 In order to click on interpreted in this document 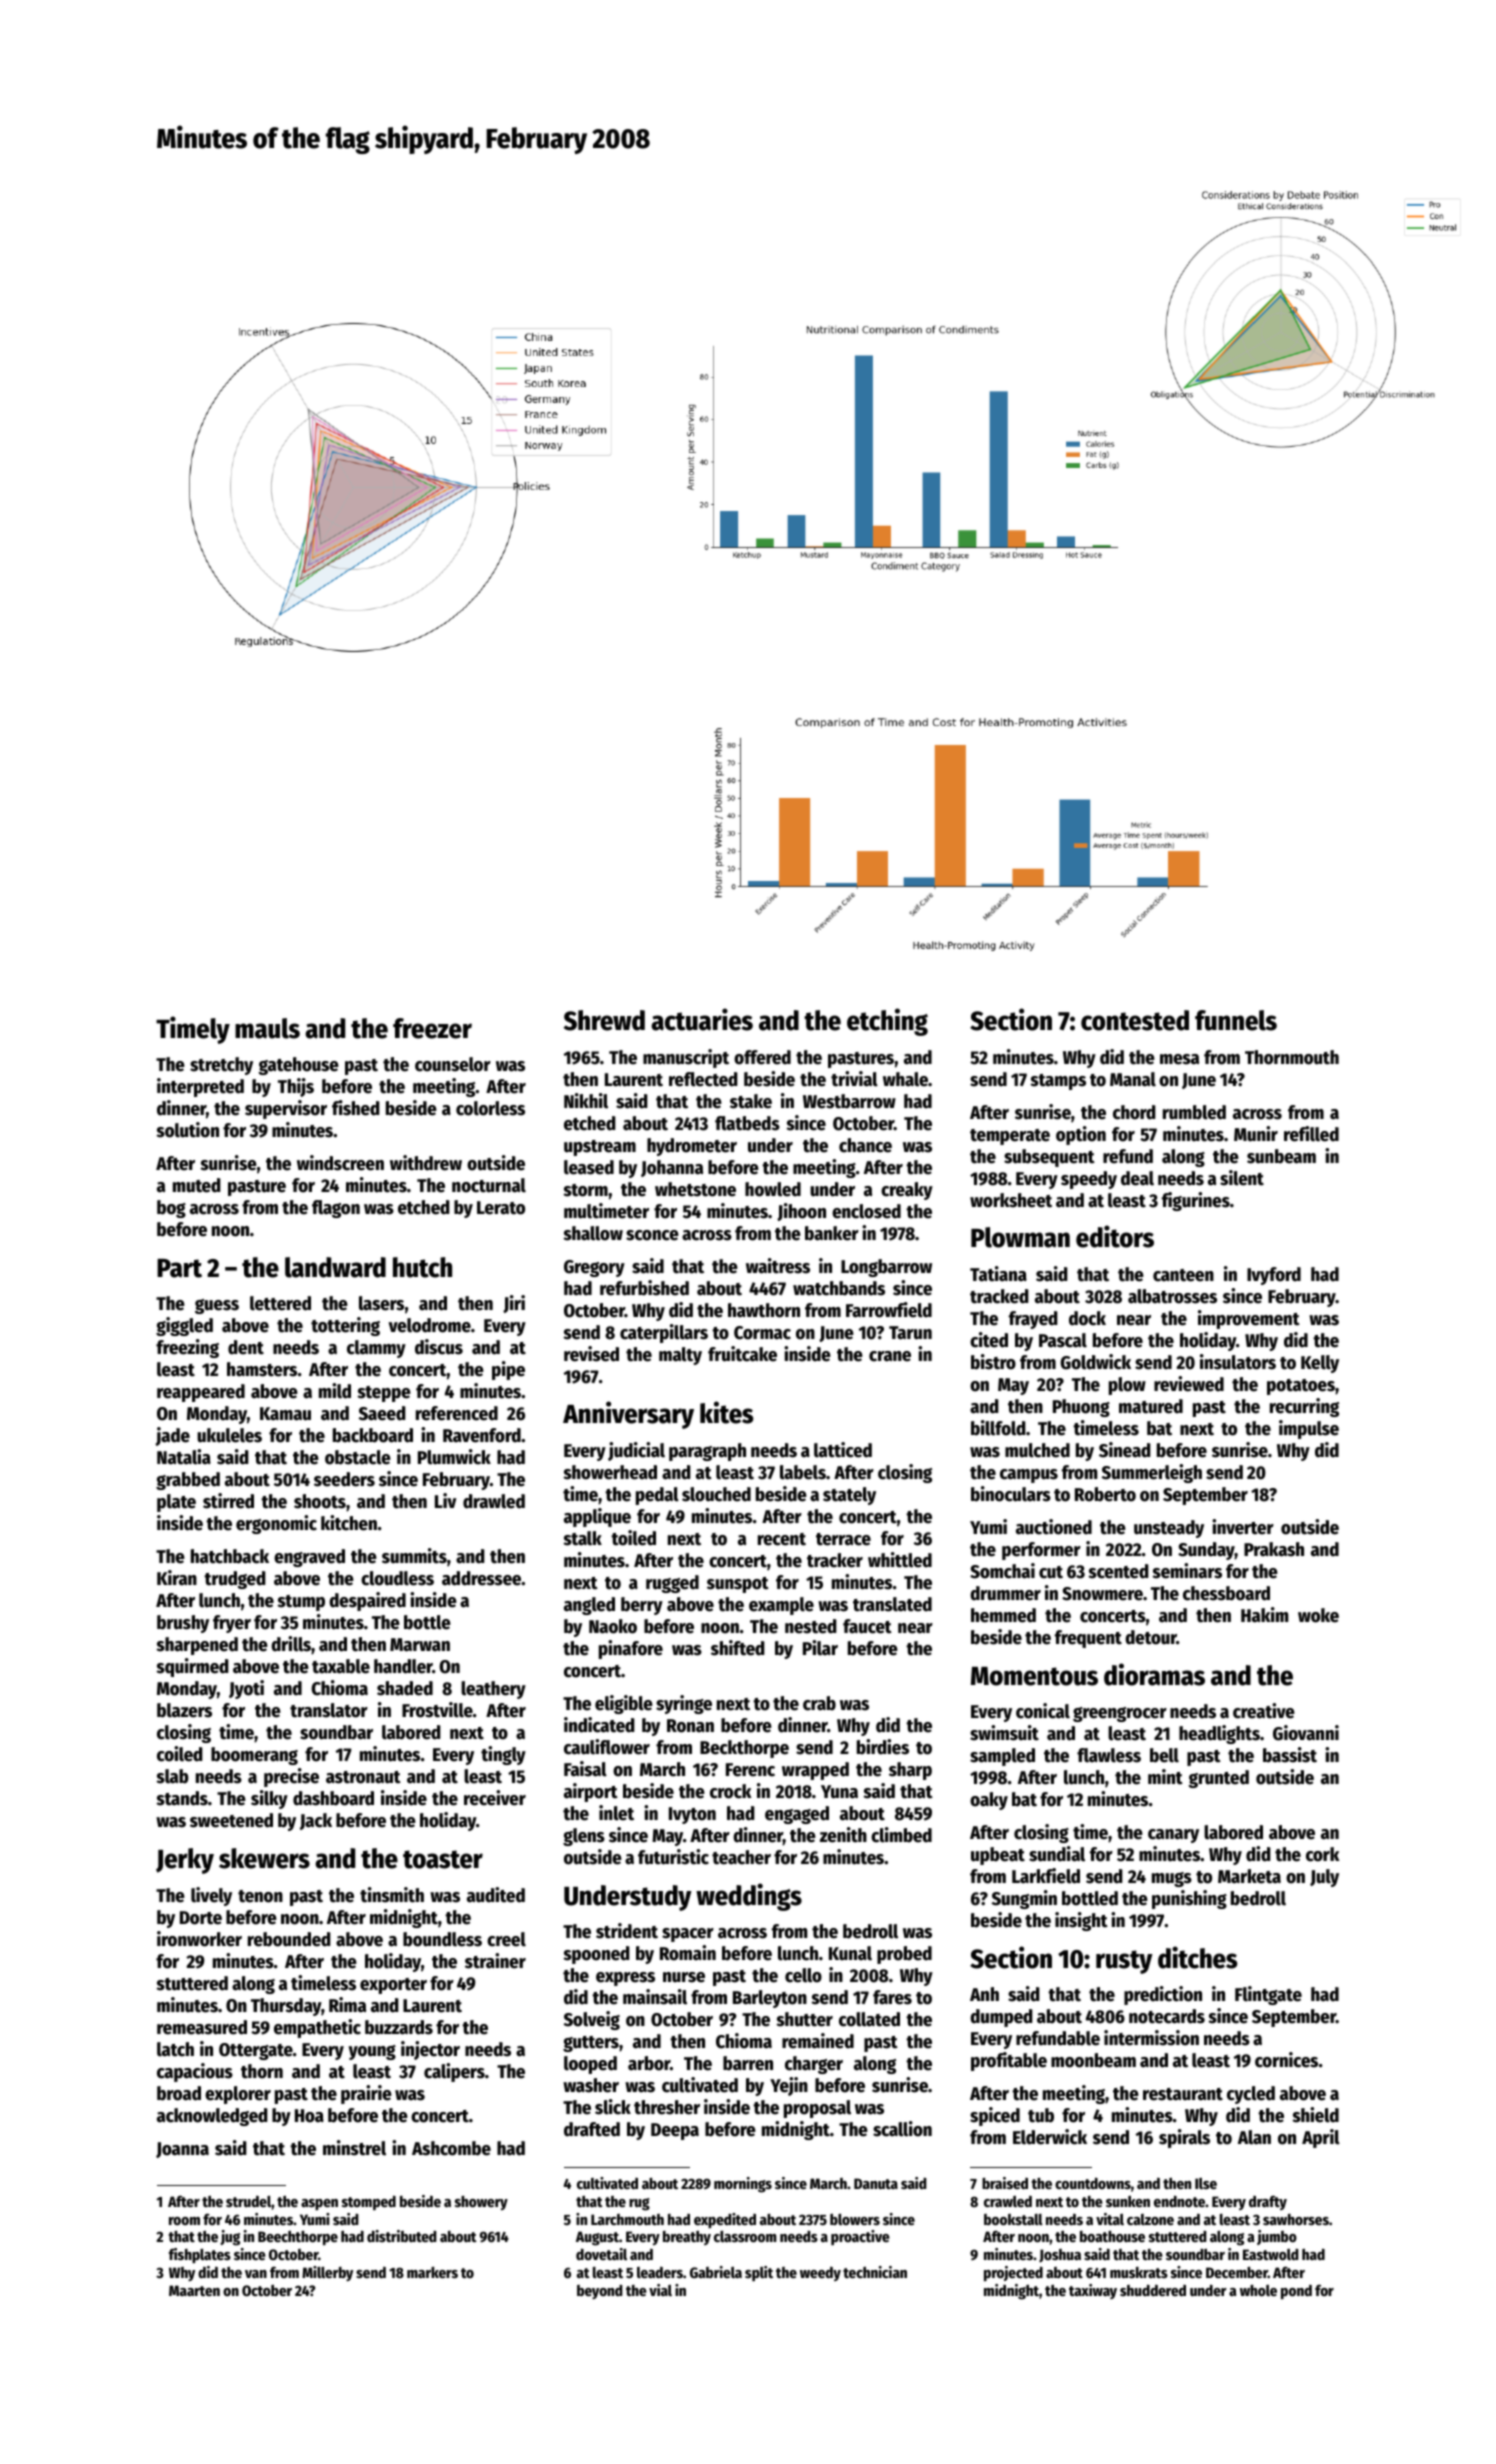, I will do `click(200, 1087)`.
